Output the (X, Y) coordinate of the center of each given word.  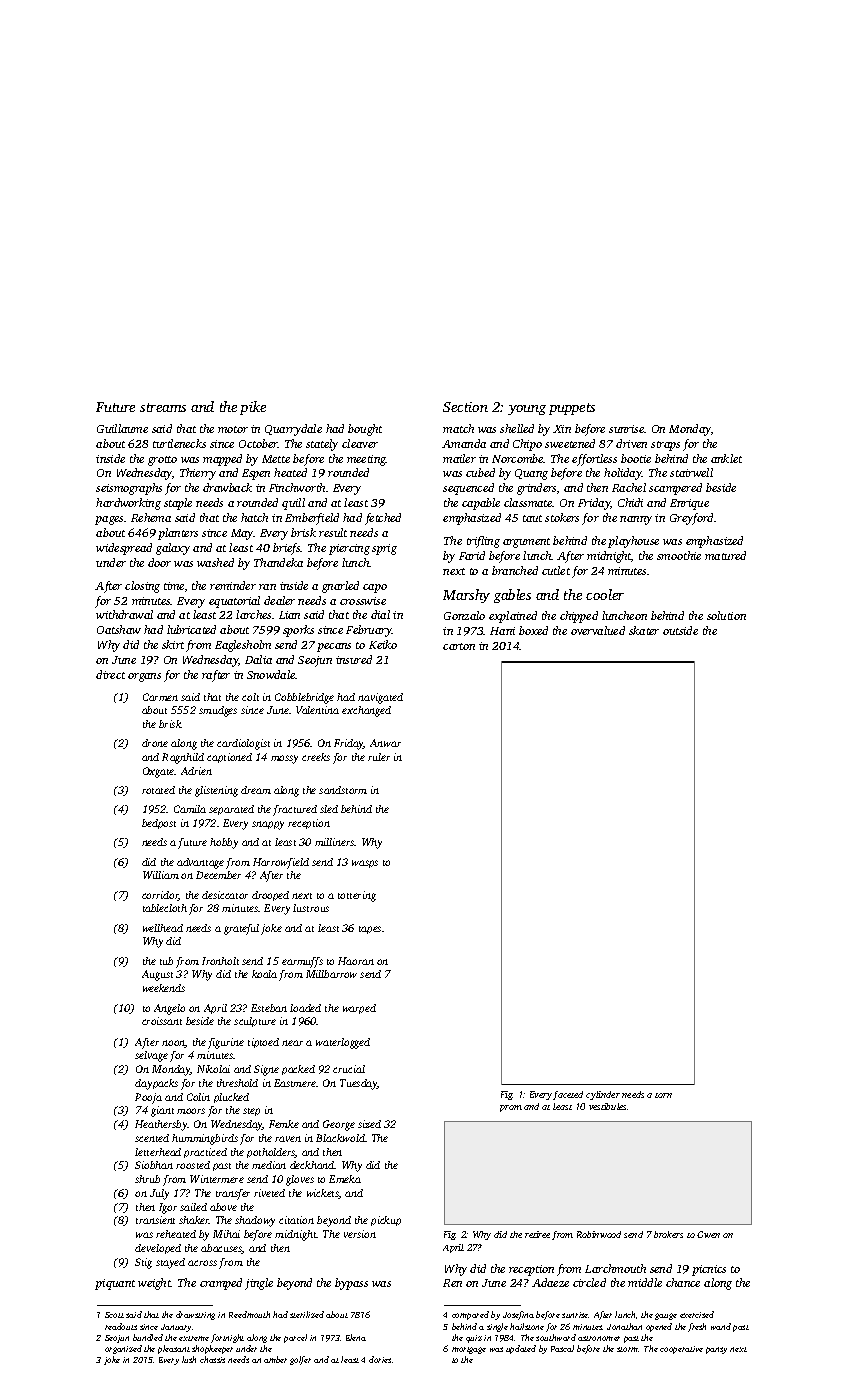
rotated (158, 790)
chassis (212, 1359)
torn (663, 1095)
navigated (380, 698)
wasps (365, 864)
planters (178, 534)
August (157, 975)
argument (526, 543)
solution (726, 615)
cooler (605, 594)
